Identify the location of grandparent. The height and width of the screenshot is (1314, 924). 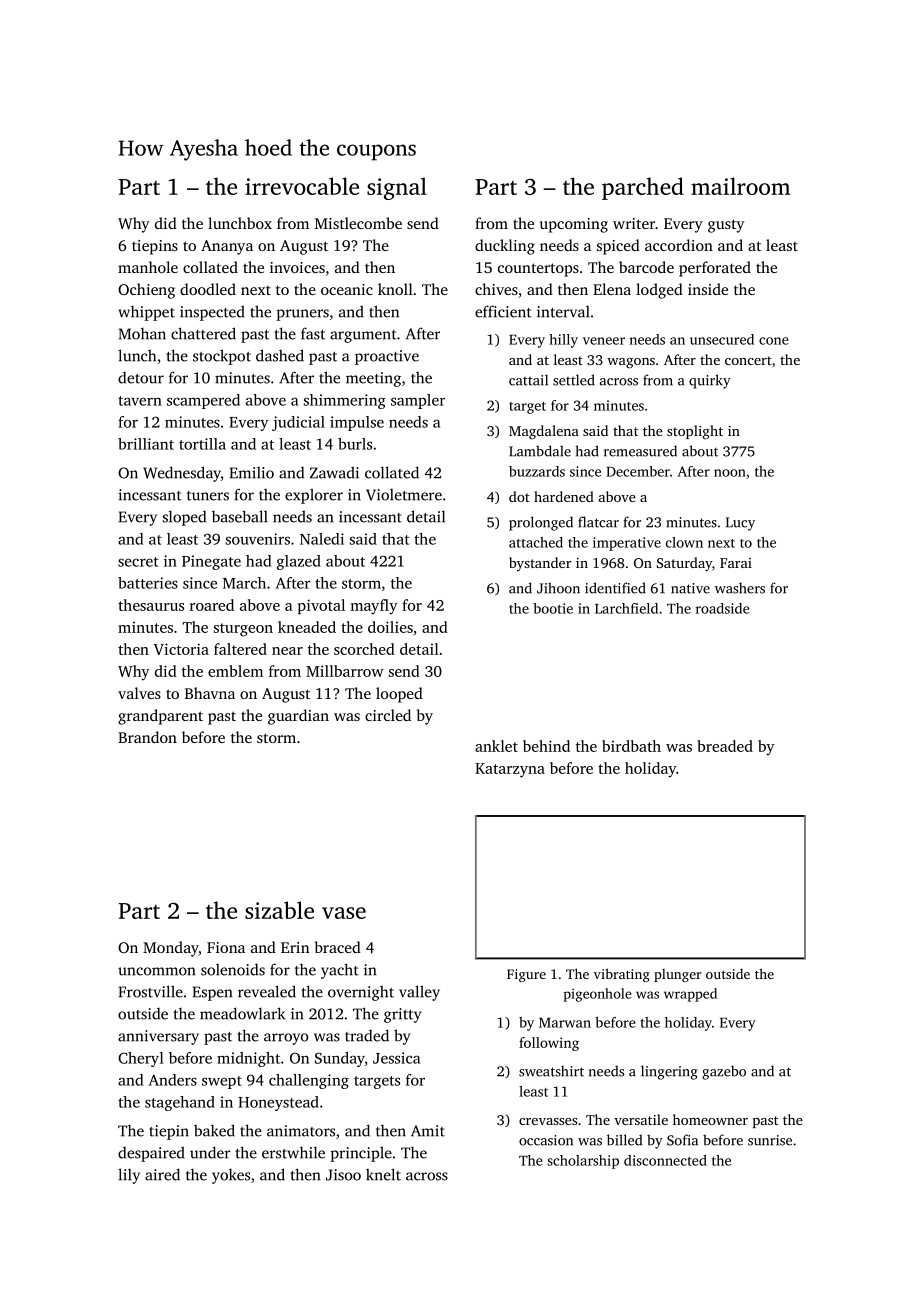
(160, 717).
